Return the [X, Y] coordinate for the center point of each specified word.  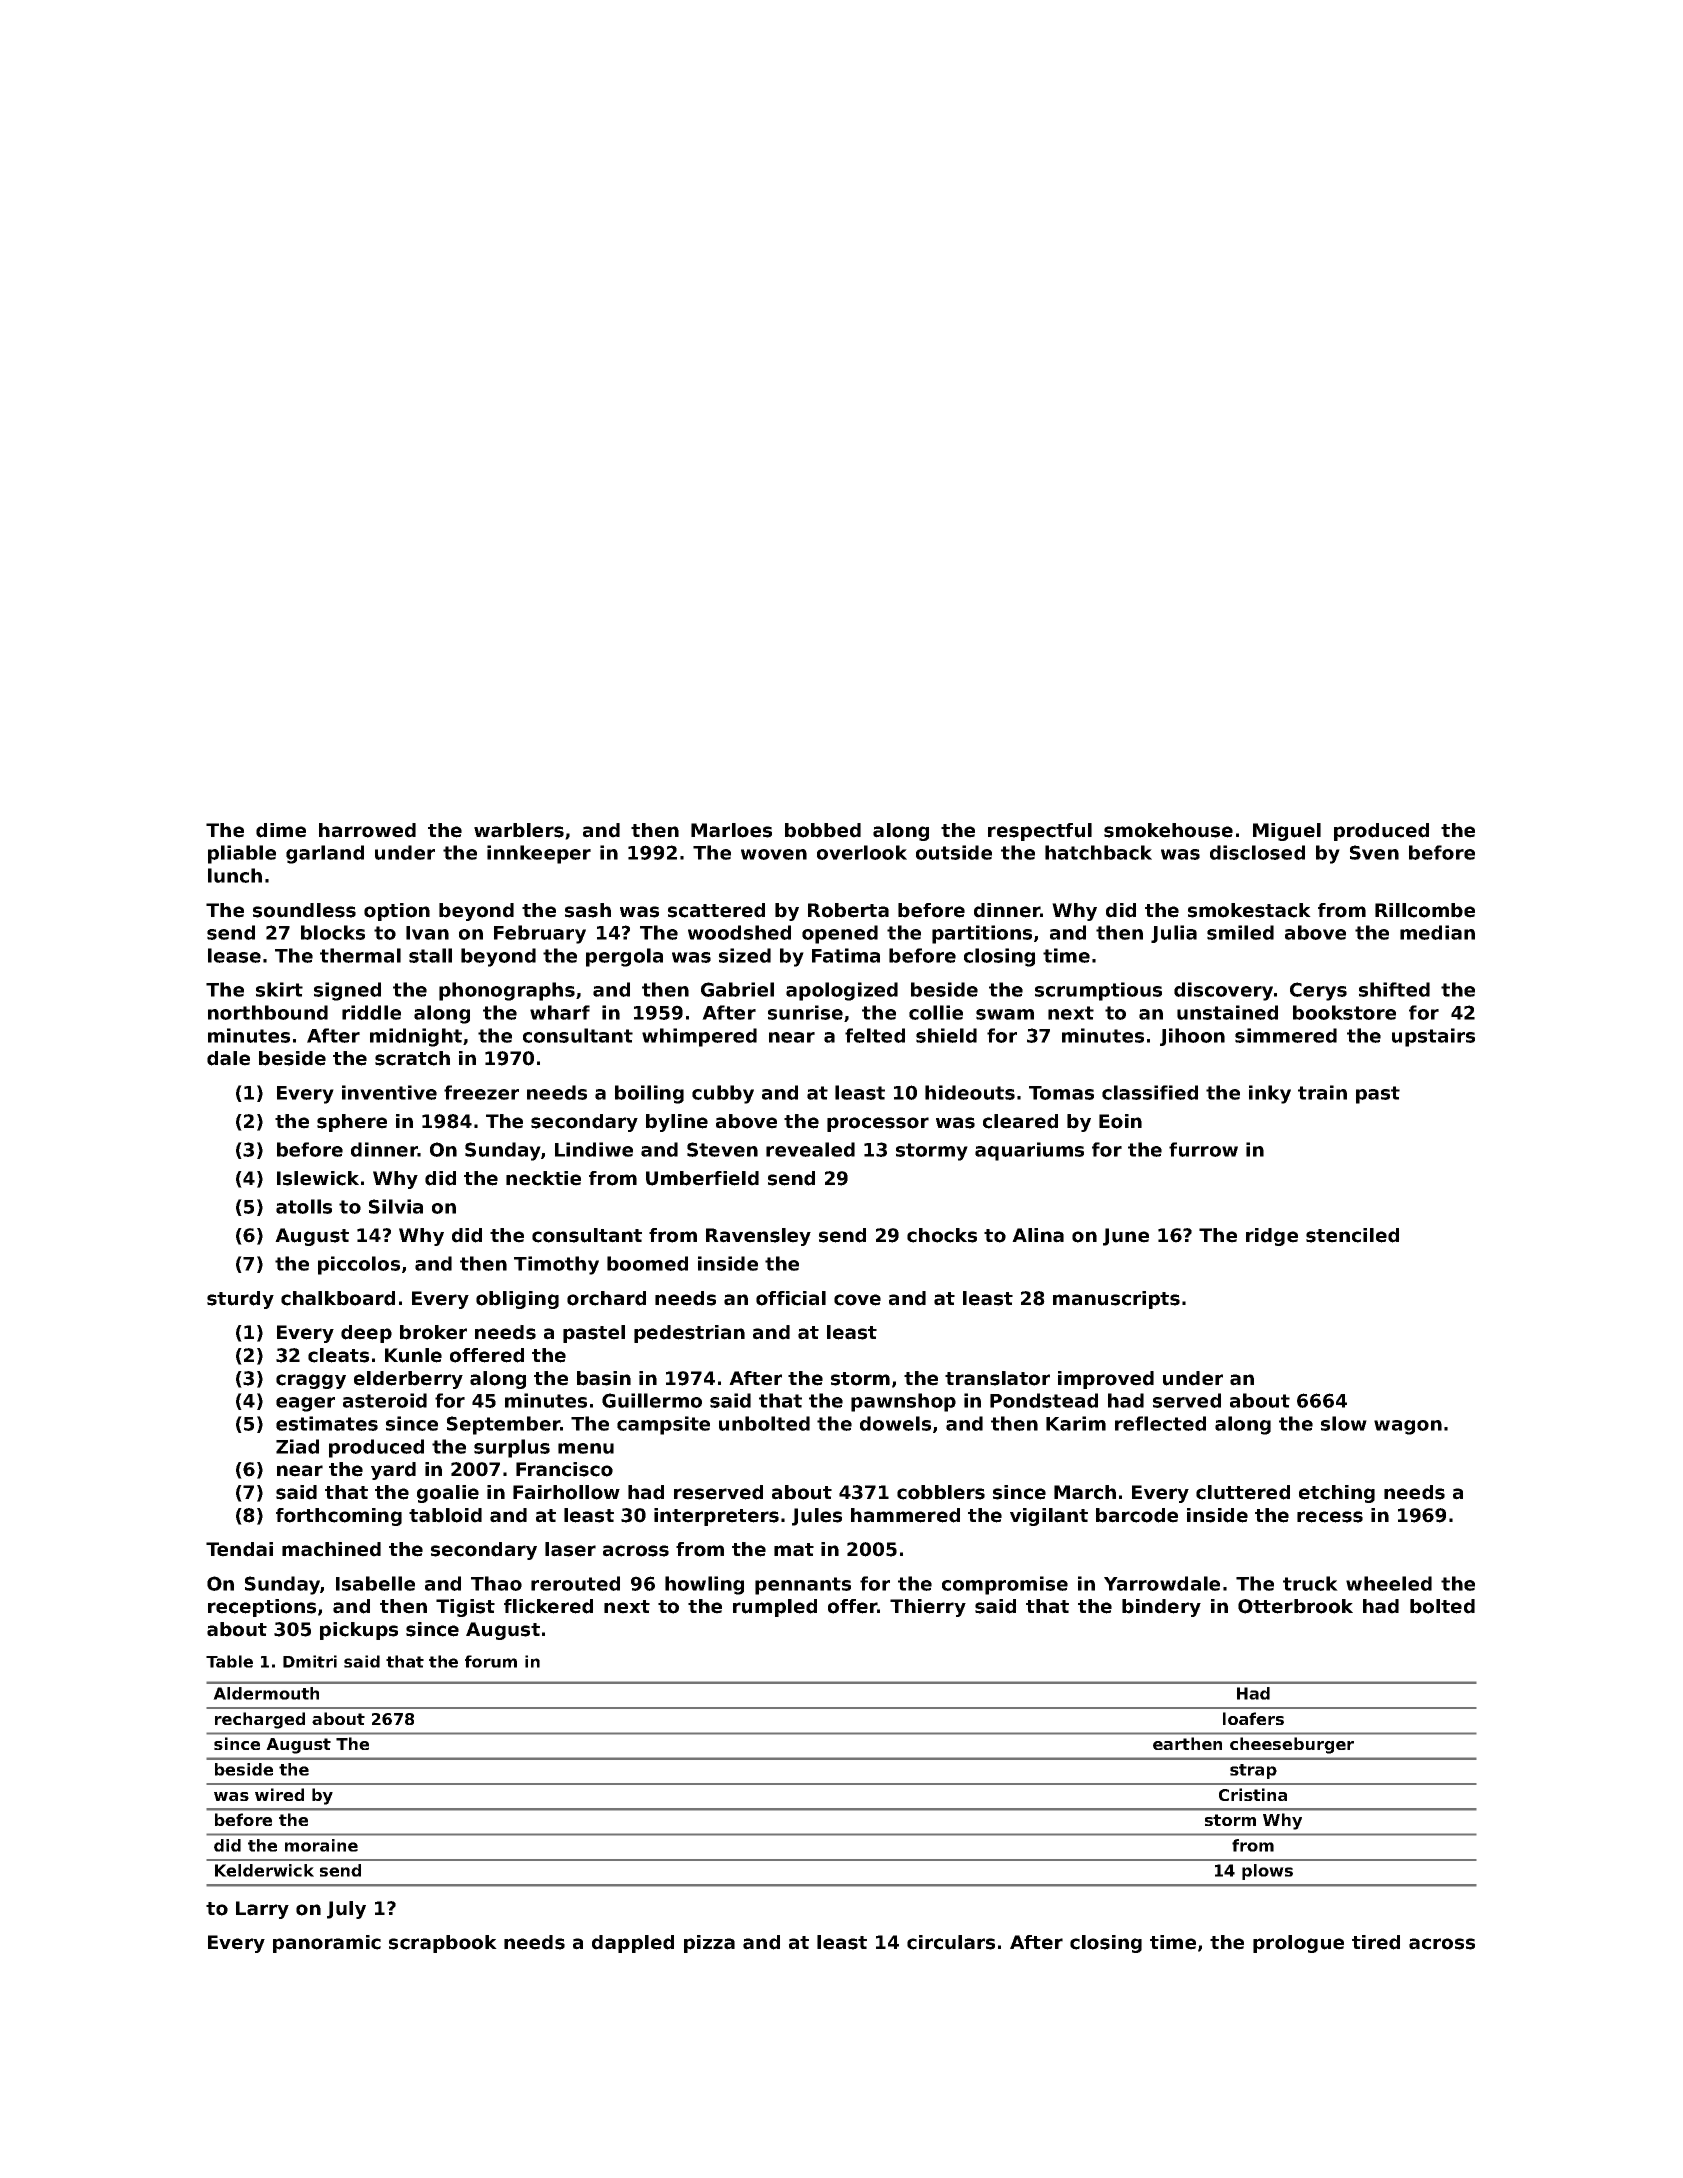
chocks [942, 1235]
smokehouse [1168, 830]
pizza [709, 1944]
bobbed [823, 830]
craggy [311, 1381]
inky [1270, 1094]
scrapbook [443, 1944]
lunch [235, 875]
